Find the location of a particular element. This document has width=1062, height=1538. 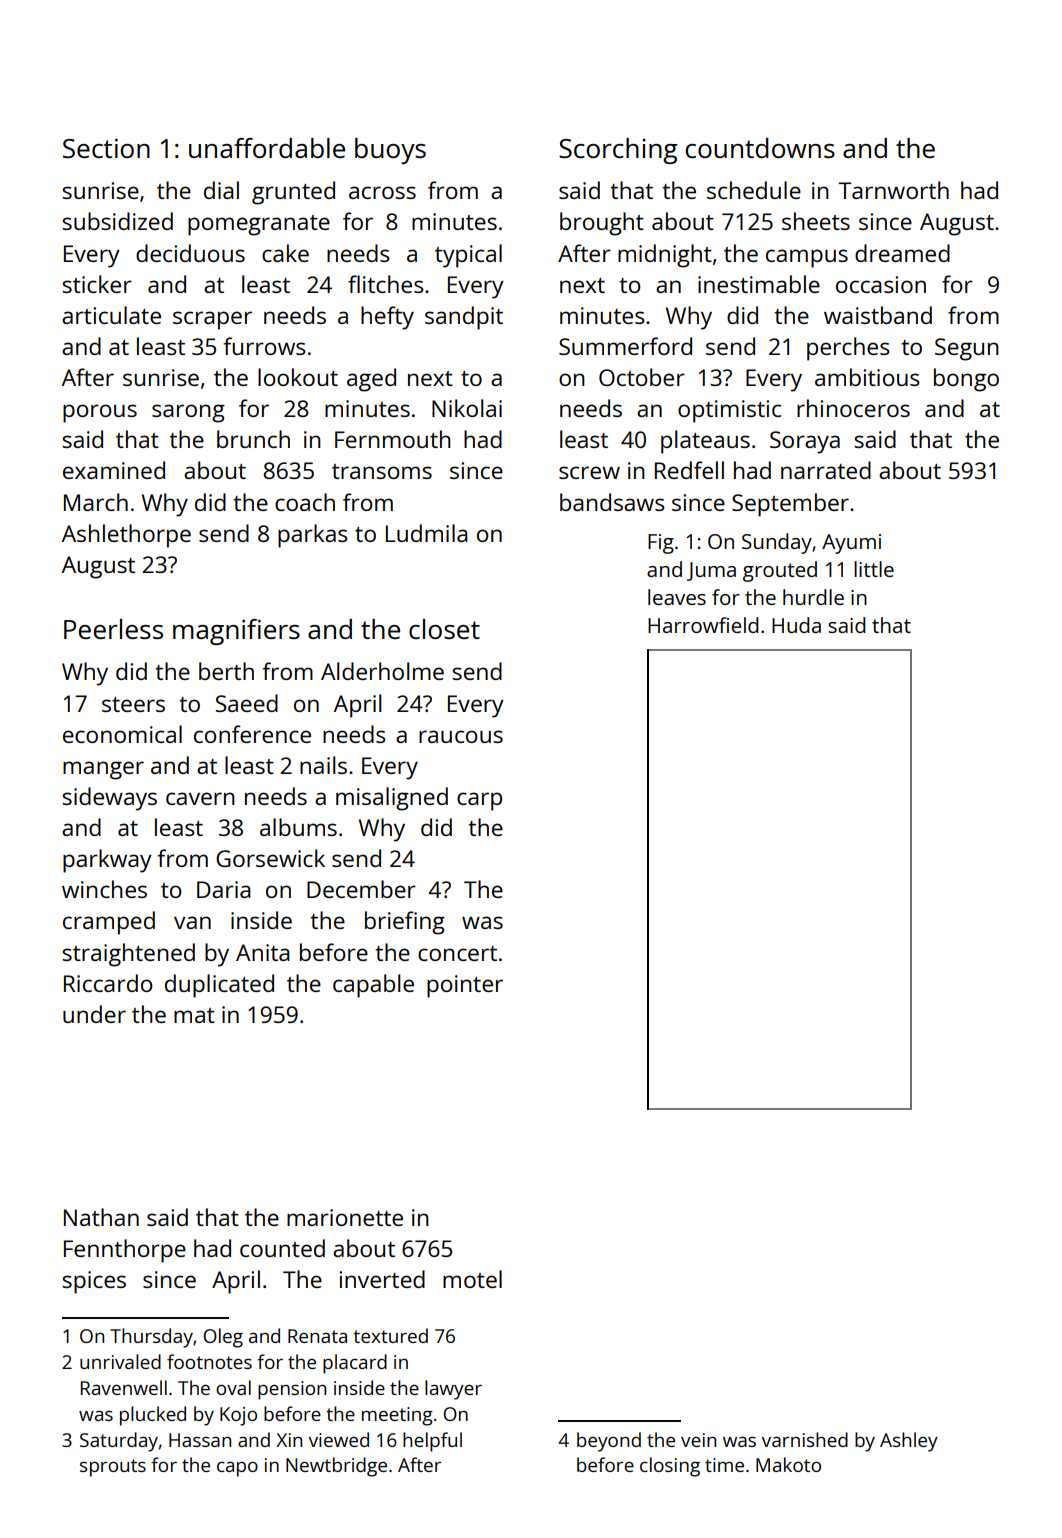

countdowns is located at coordinates (760, 148).
